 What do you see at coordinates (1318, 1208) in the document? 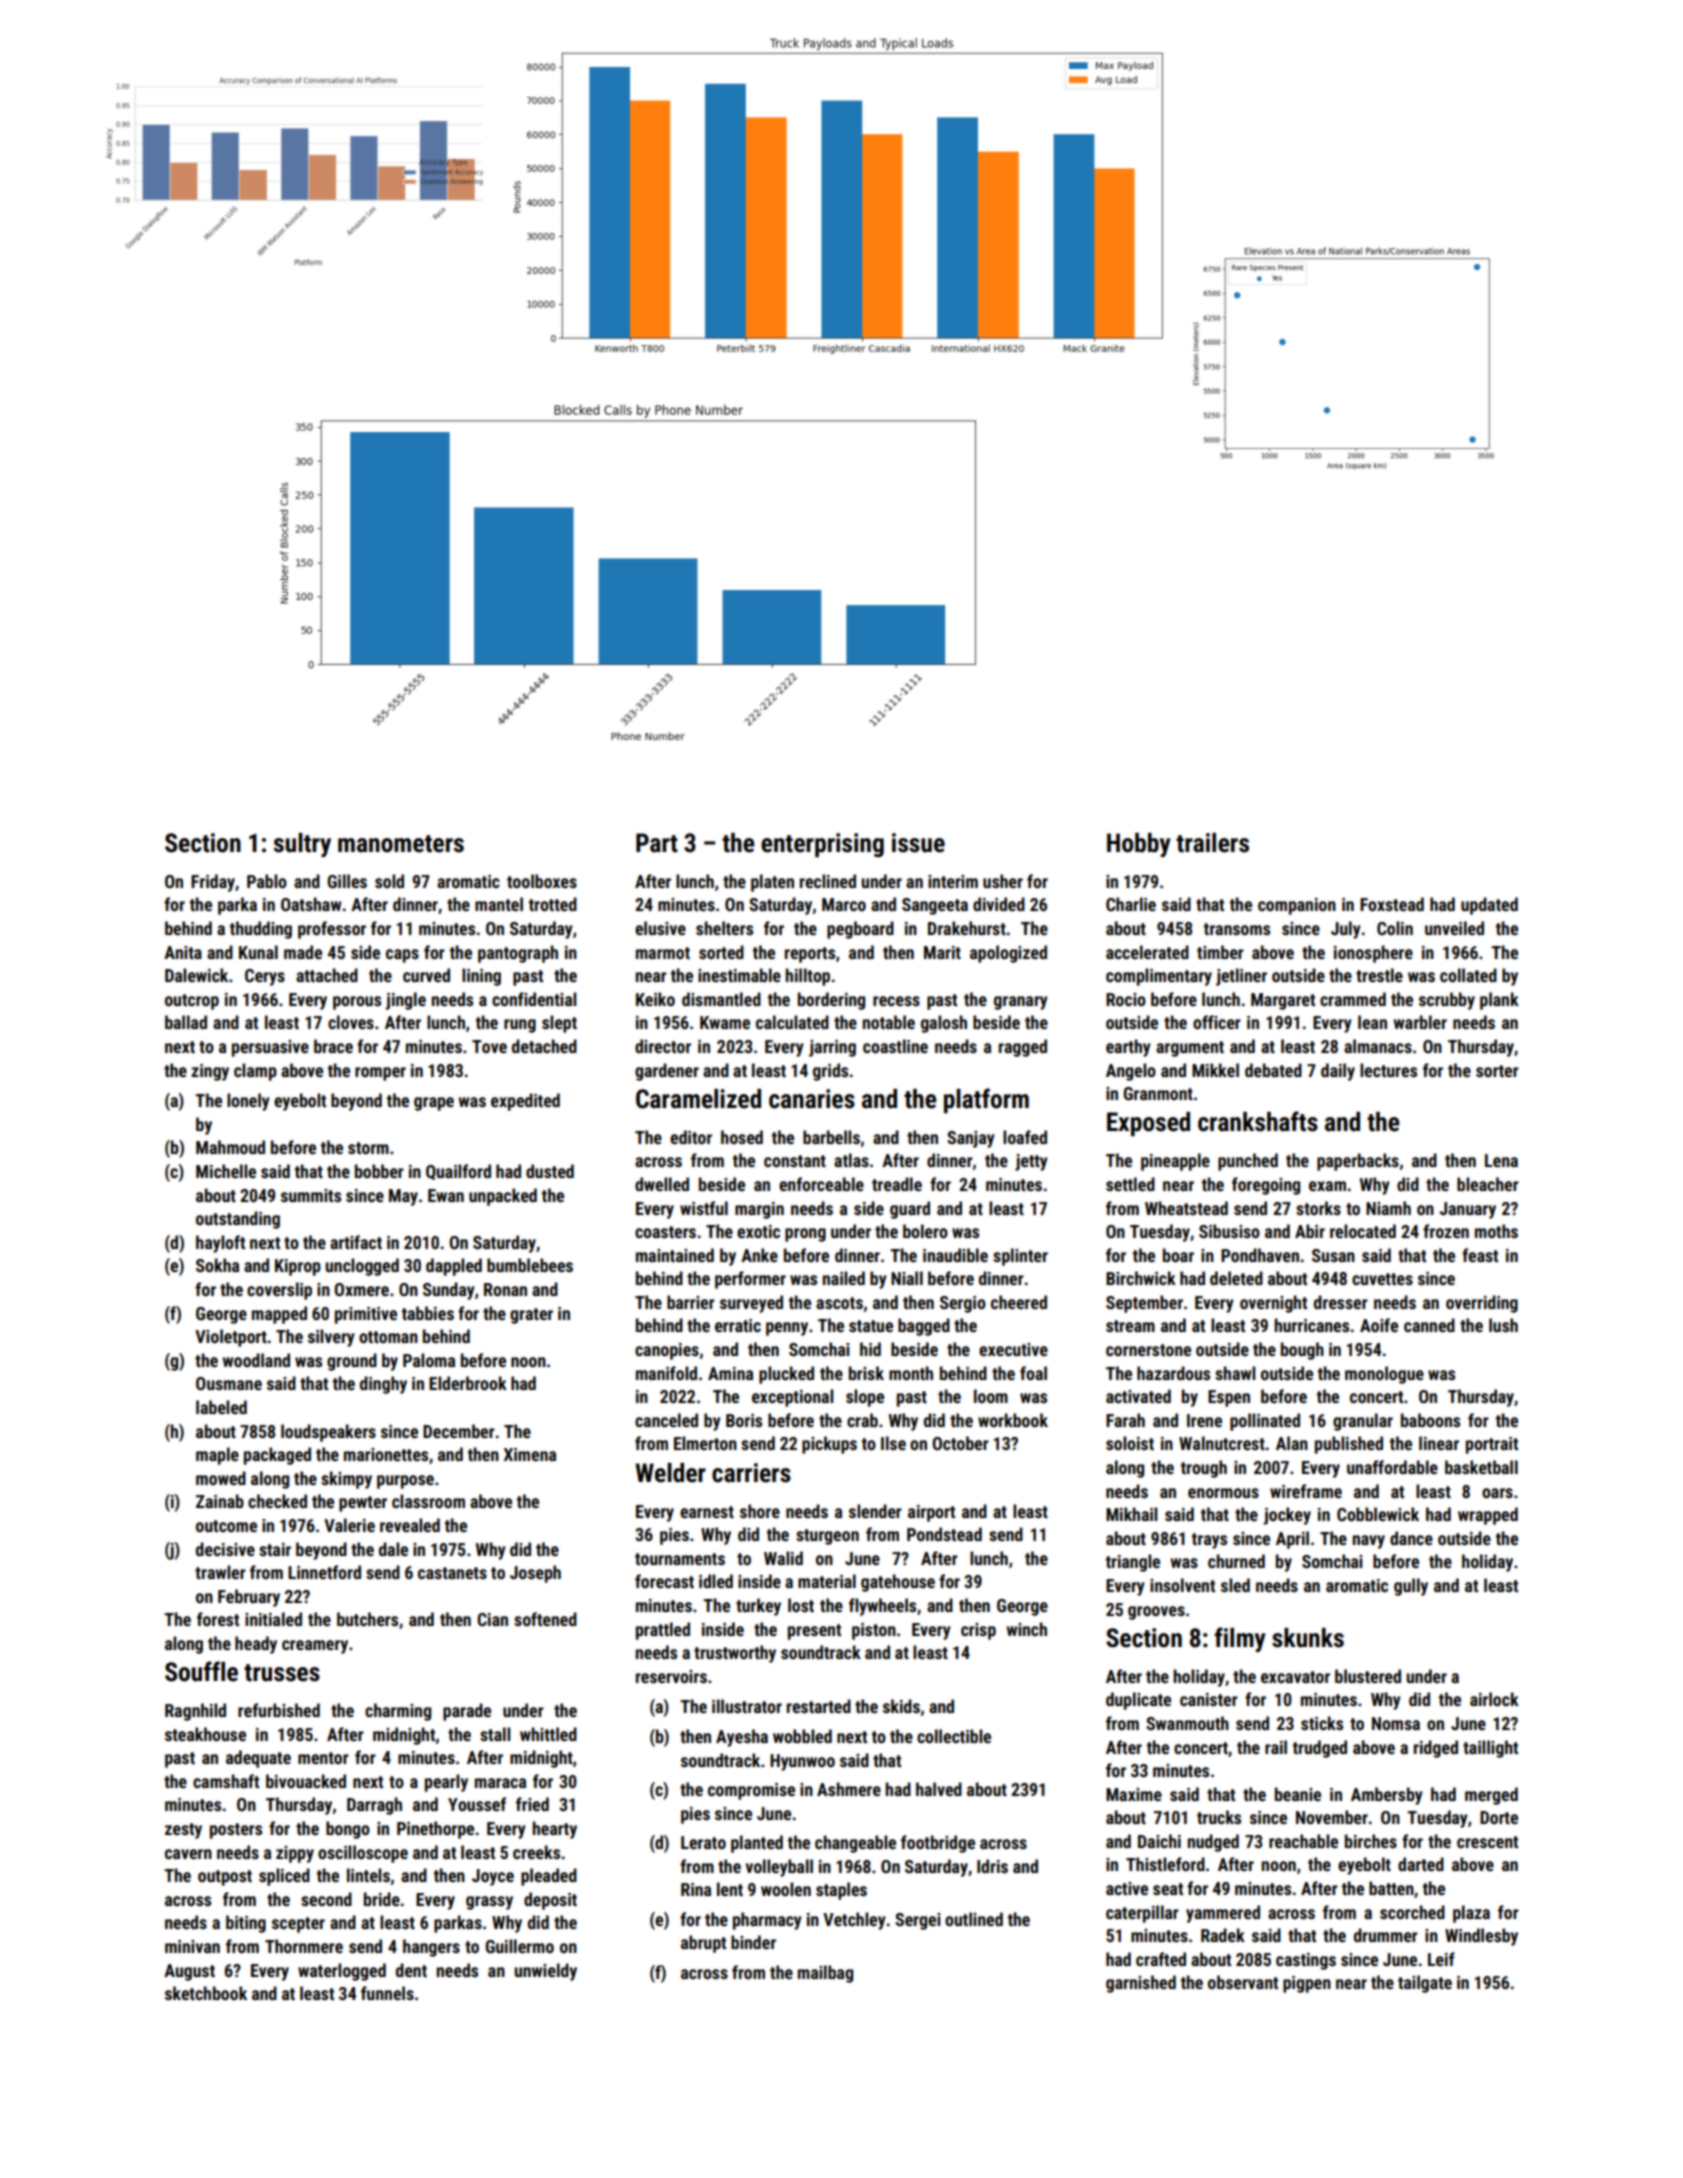
I see `storks` at bounding box center [1318, 1208].
